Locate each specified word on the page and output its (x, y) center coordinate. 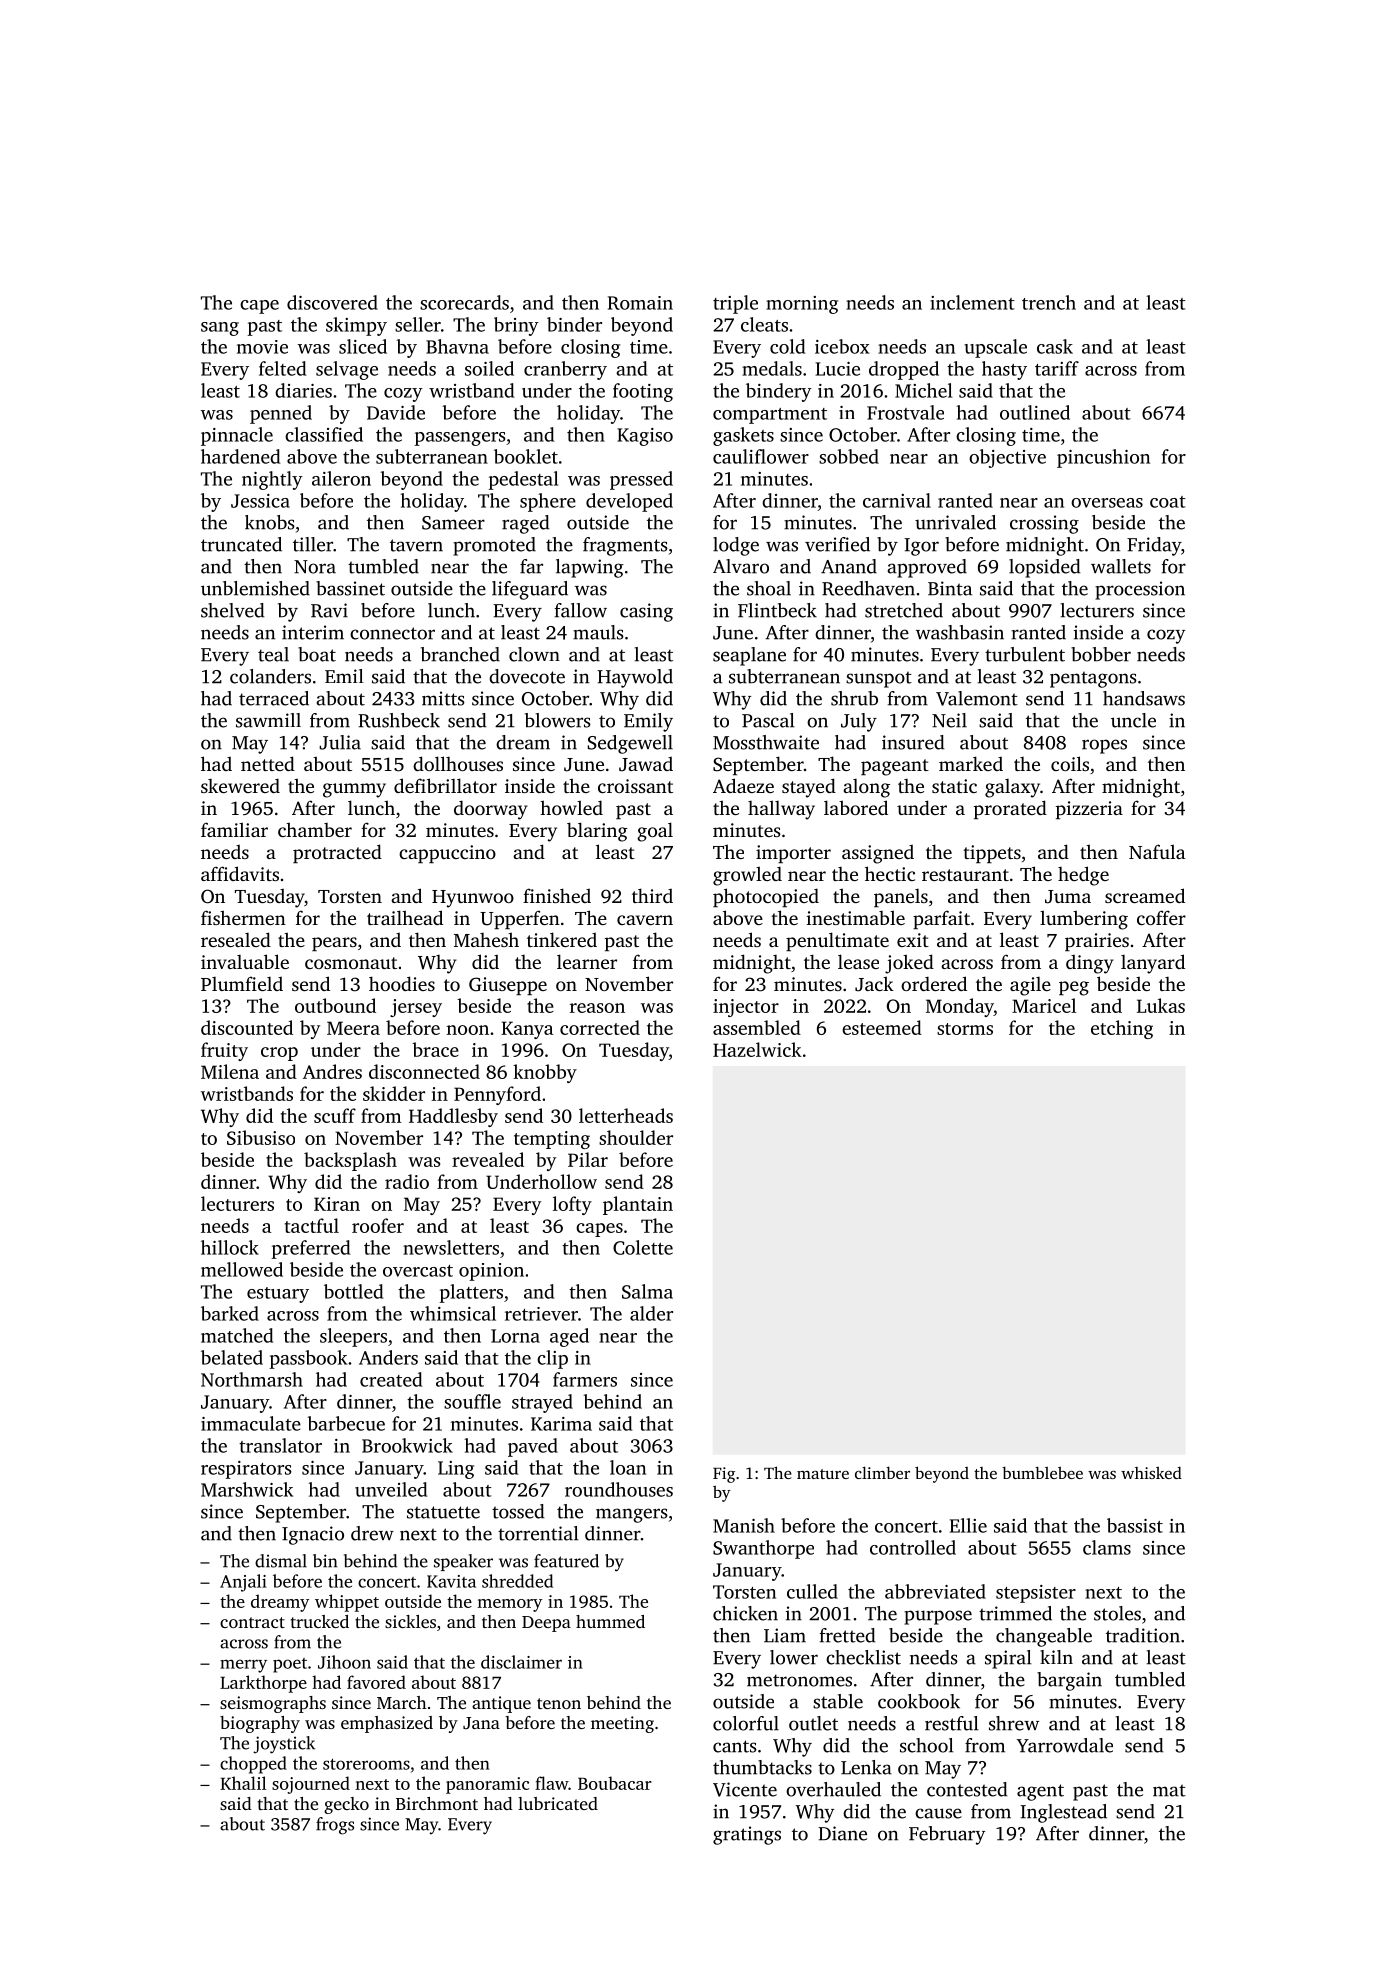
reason (597, 1008)
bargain (1069, 1681)
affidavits (240, 873)
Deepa (546, 1624)
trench (1049, 302)
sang (220, 329)
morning (802, 305)
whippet (347, 1603)
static (954, 786)
